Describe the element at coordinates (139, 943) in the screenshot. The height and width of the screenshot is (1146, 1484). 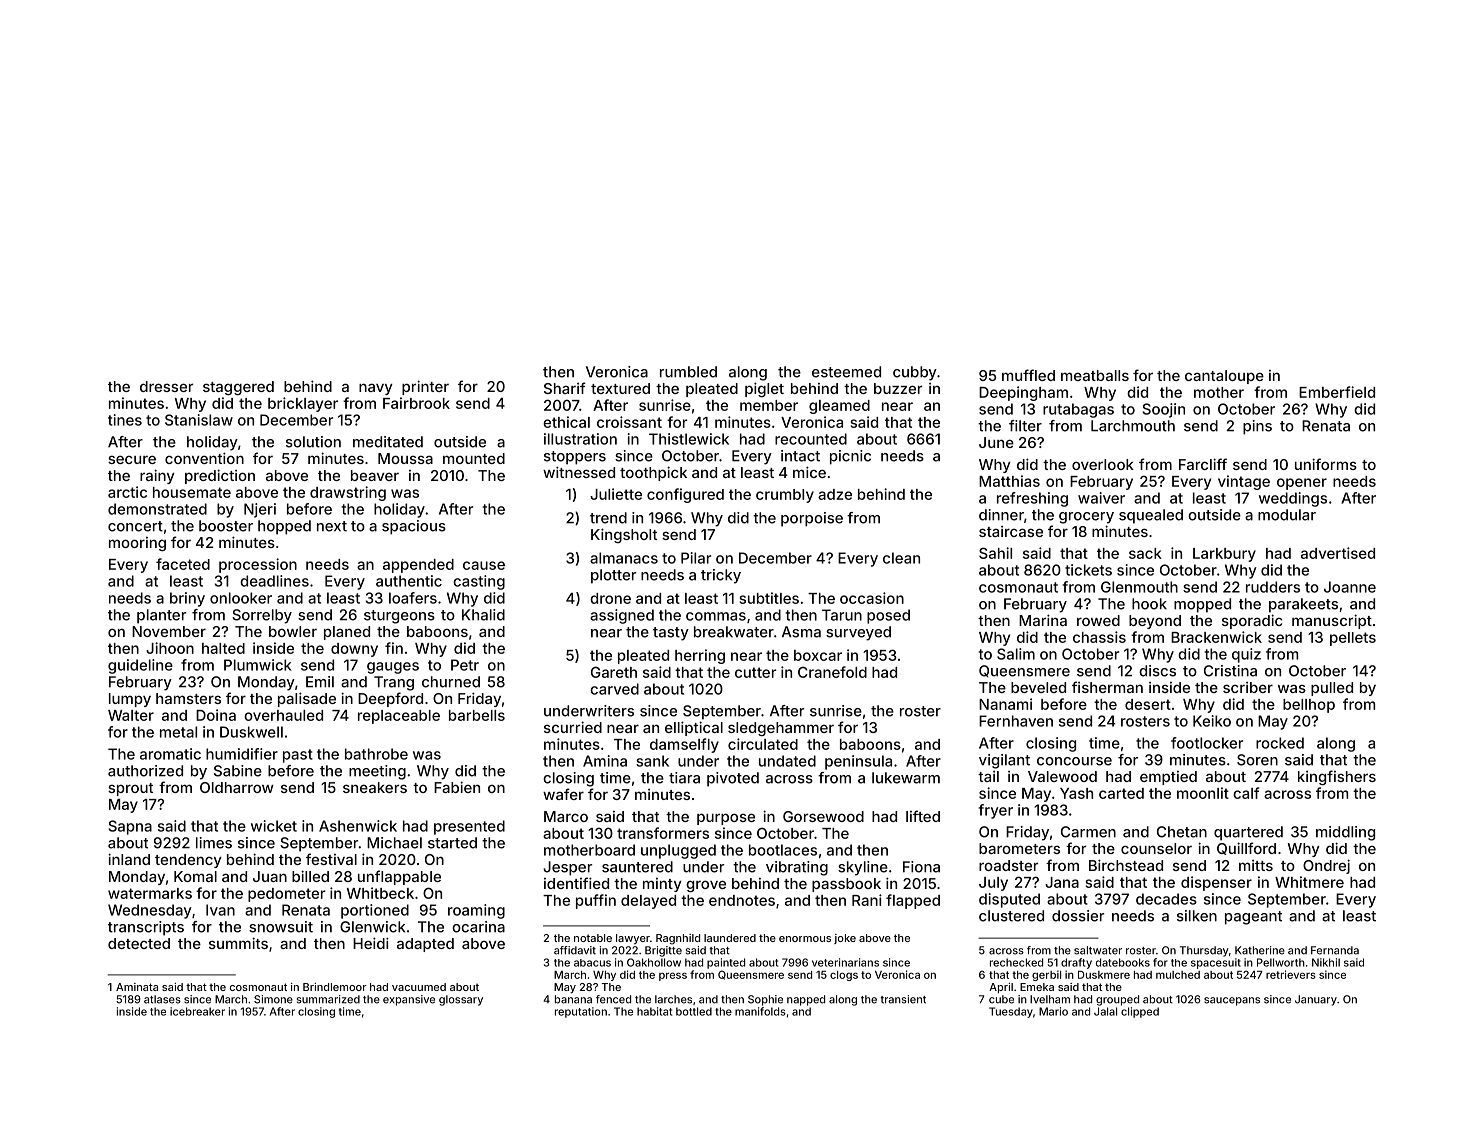
I see `detected` at that location.
